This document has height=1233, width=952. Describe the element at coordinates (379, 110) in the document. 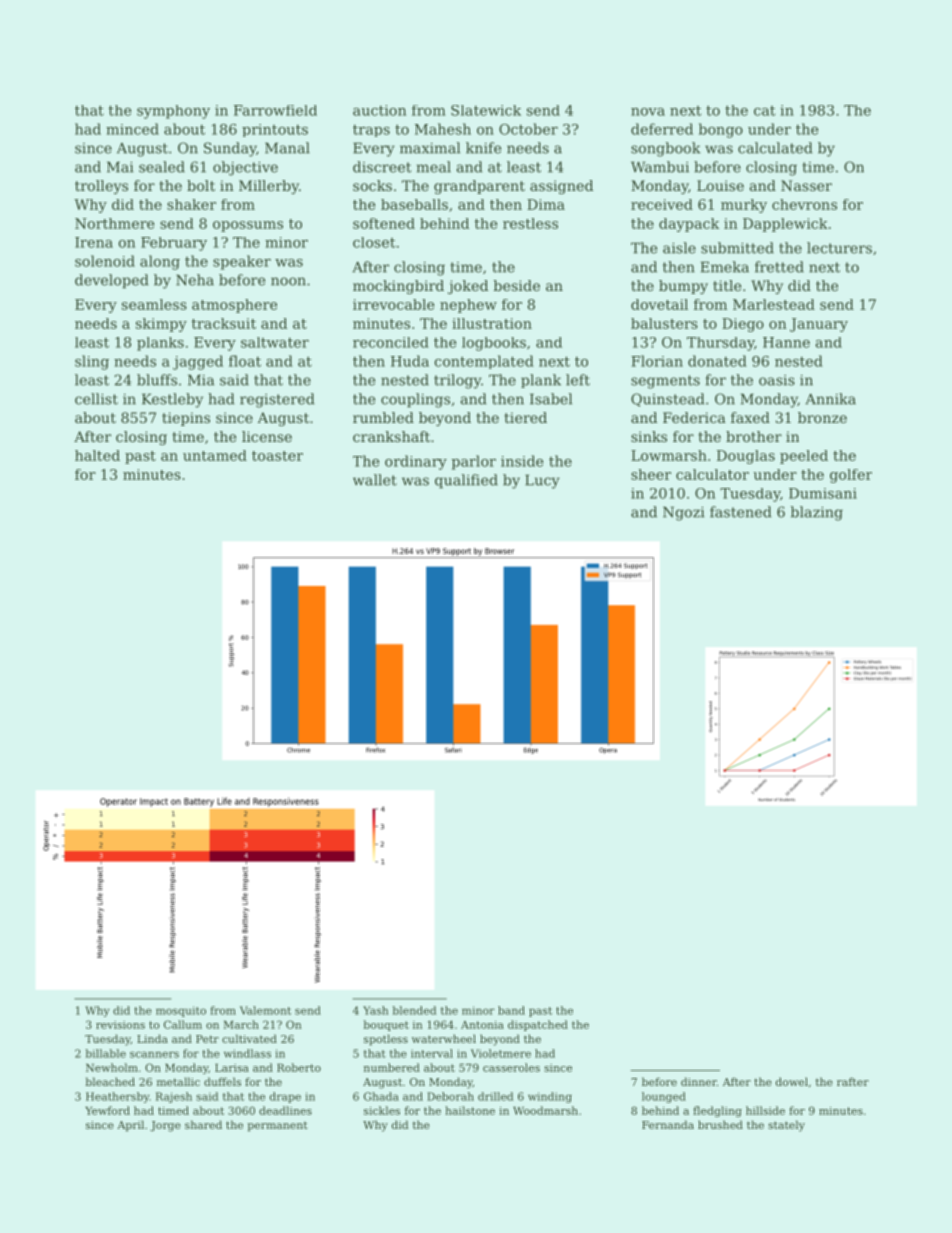

I see `auction` at that location.
